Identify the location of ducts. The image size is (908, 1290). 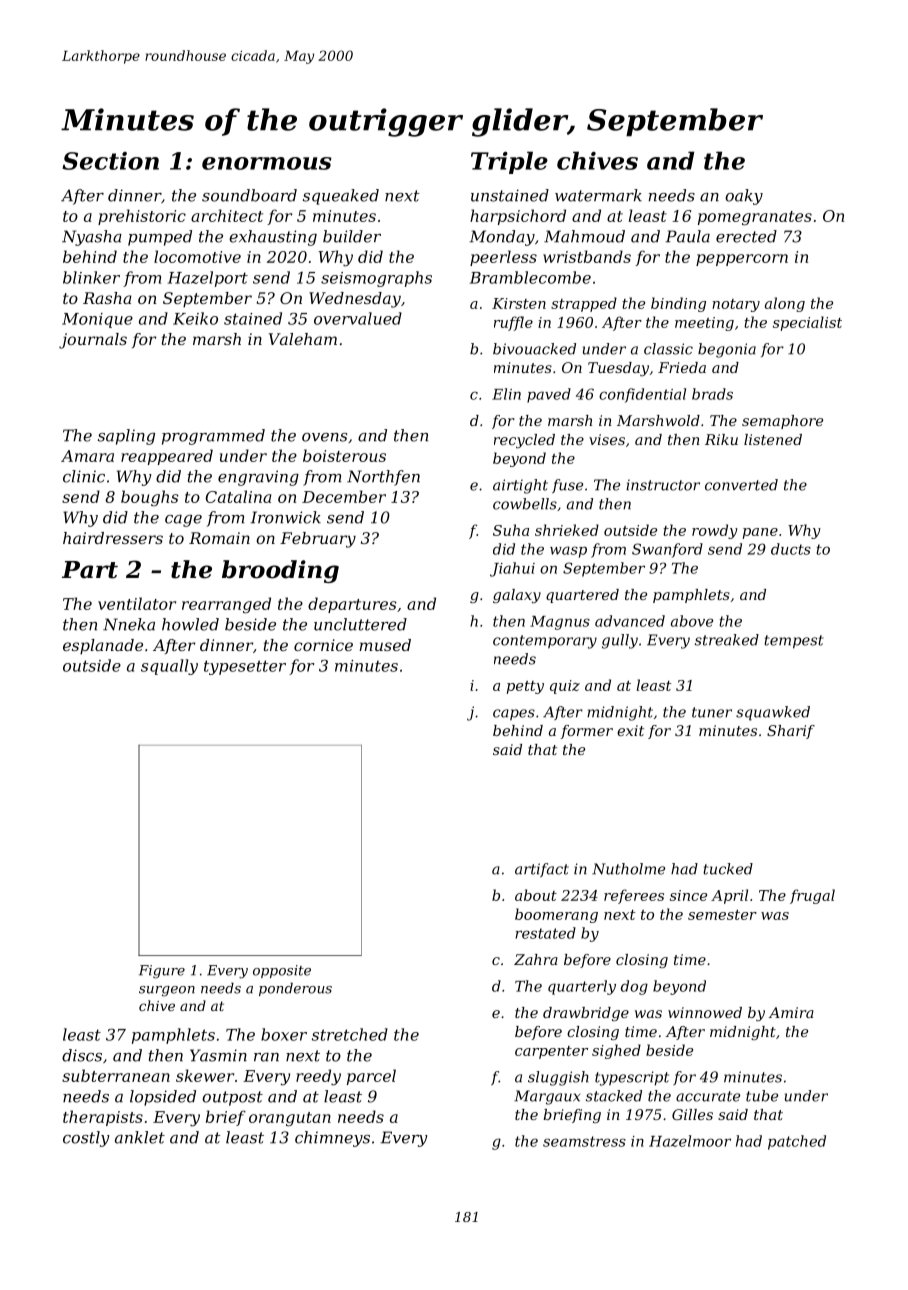
(791, 549).
